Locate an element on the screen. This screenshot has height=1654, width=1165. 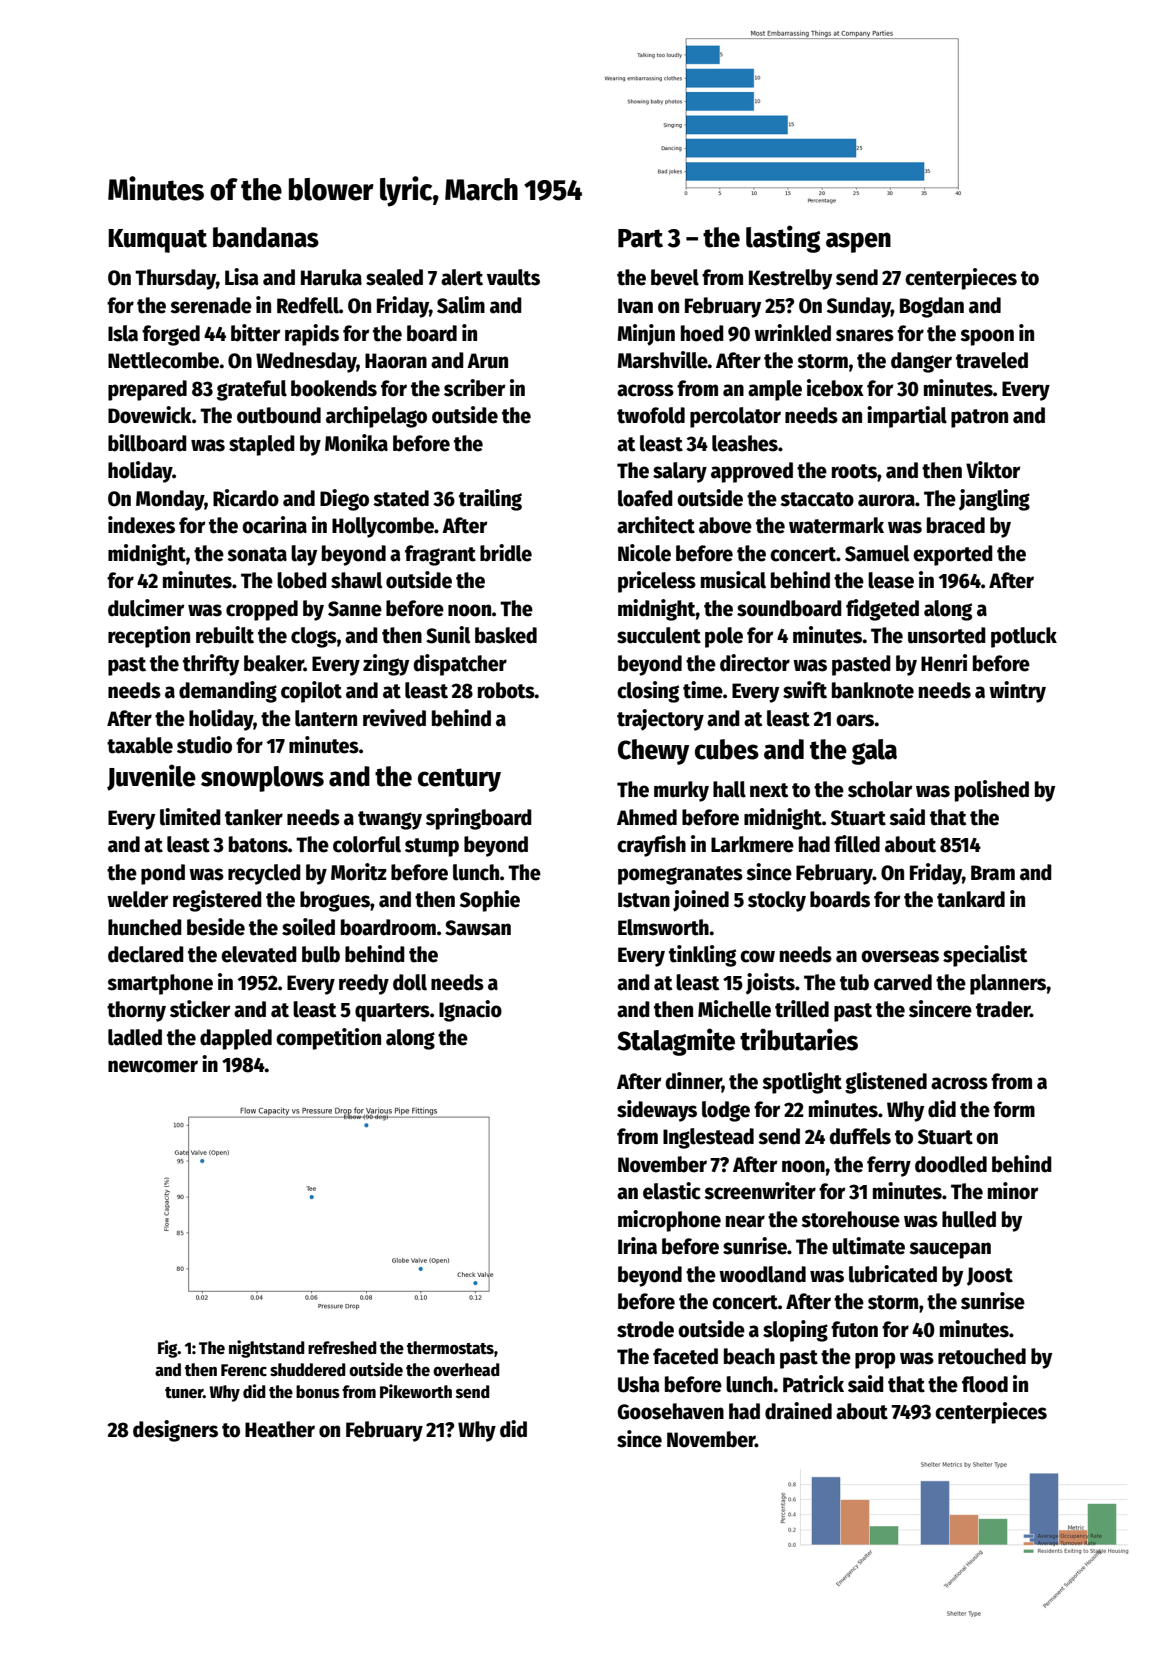
dappled is located at coordinates (236, 1039).
